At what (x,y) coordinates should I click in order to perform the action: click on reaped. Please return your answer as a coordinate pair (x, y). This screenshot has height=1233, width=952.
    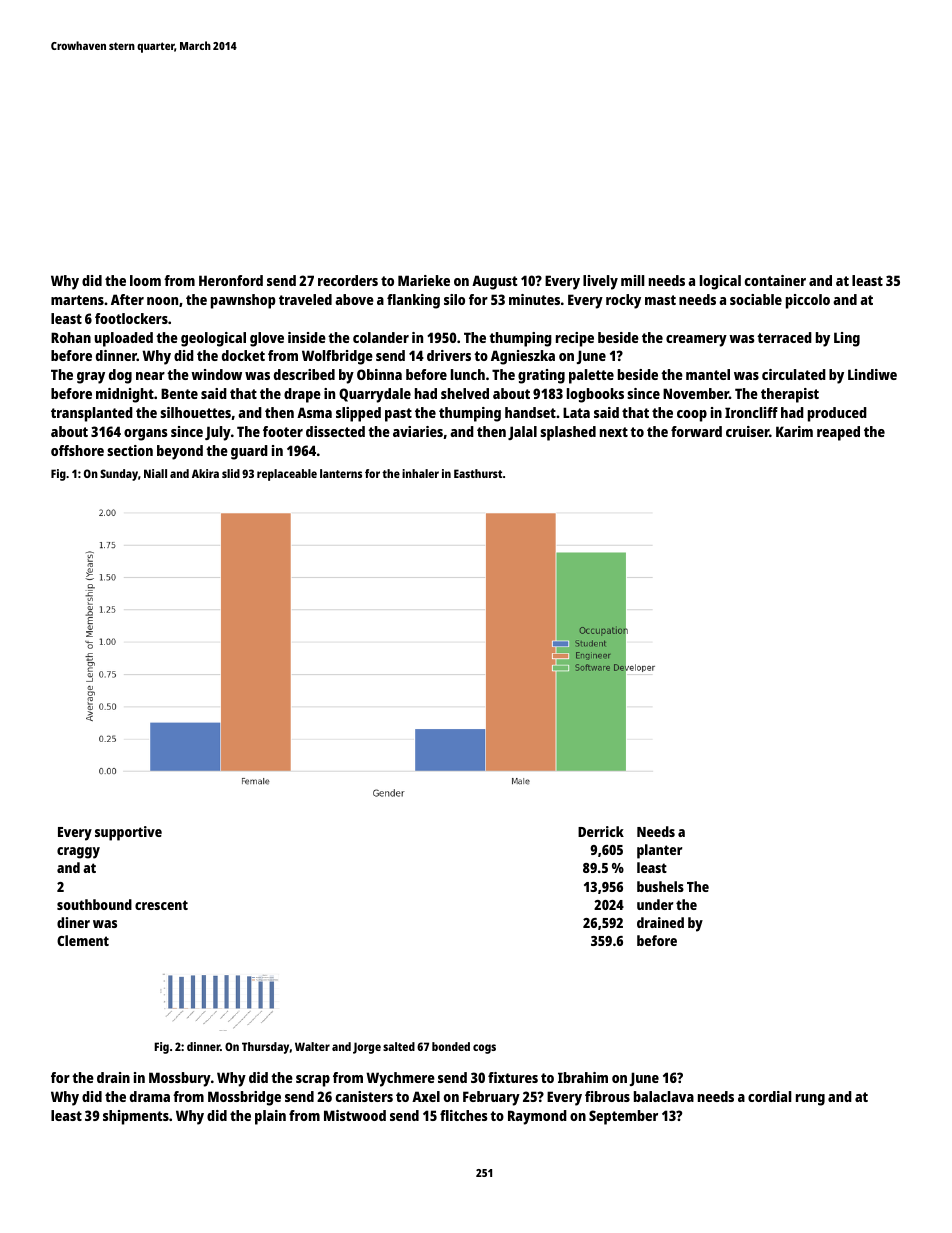
    Looking at the image, I should click on (838, 433).
